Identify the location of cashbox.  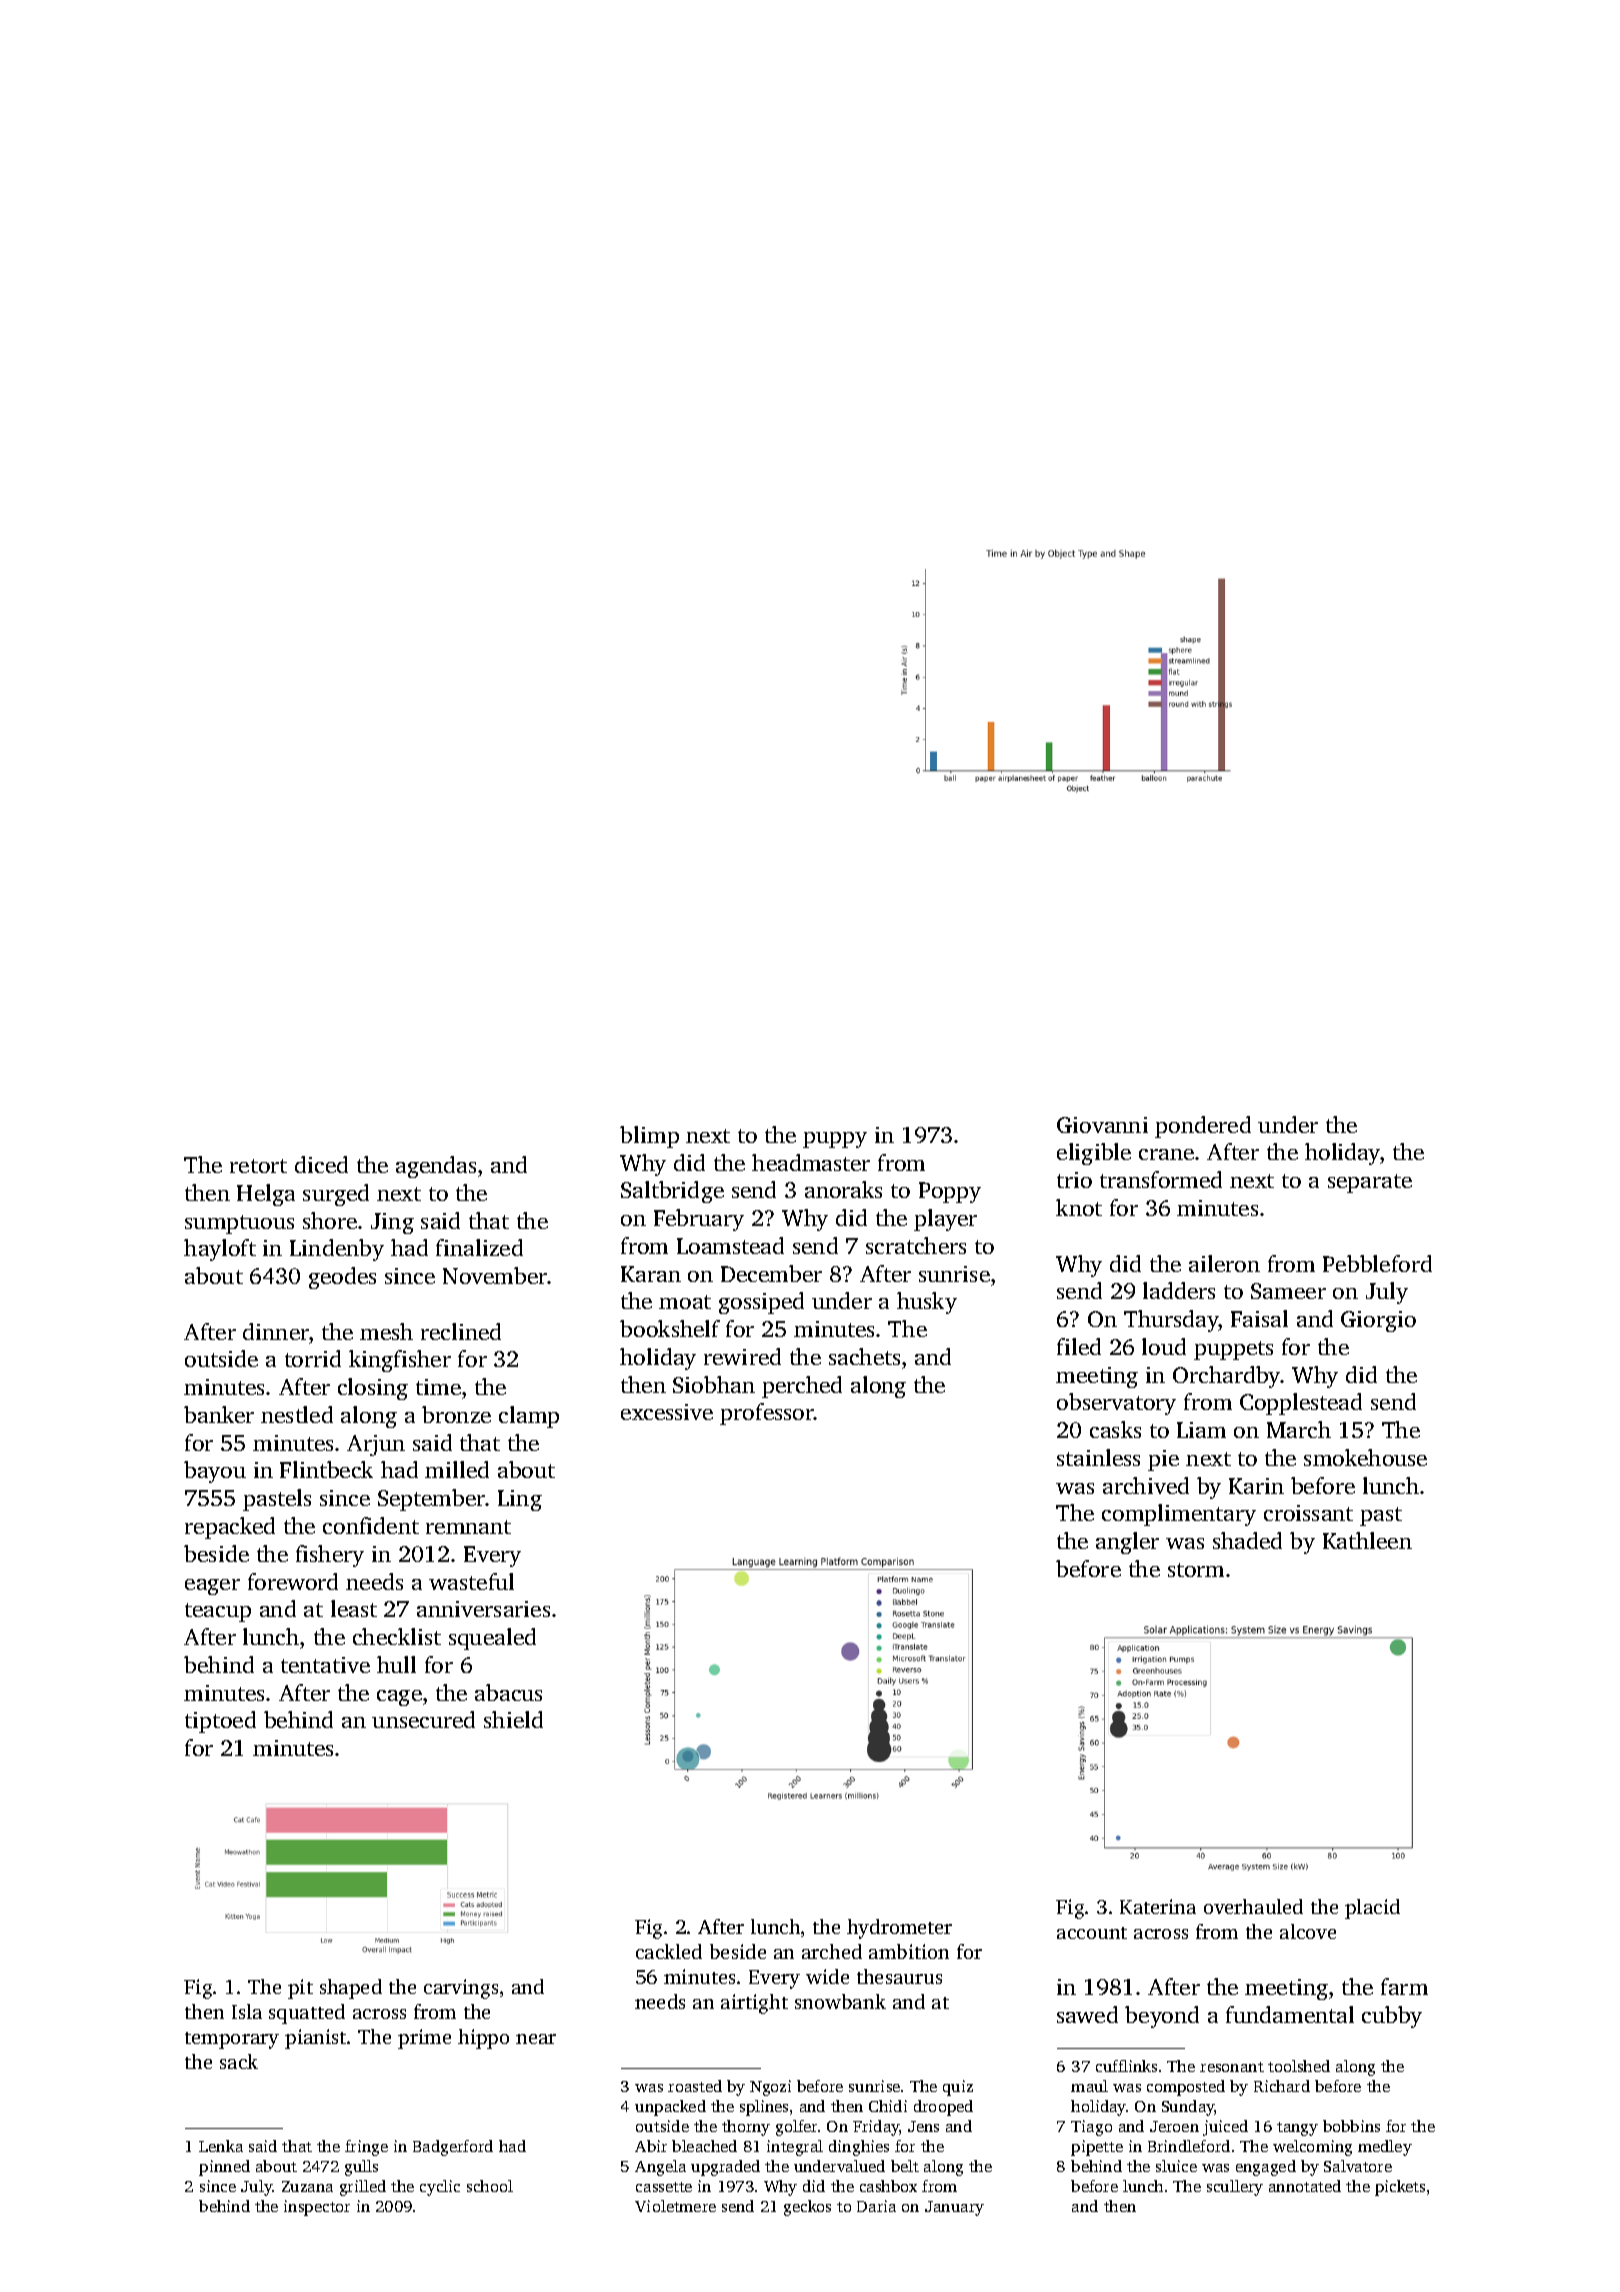
(888, 2186).
